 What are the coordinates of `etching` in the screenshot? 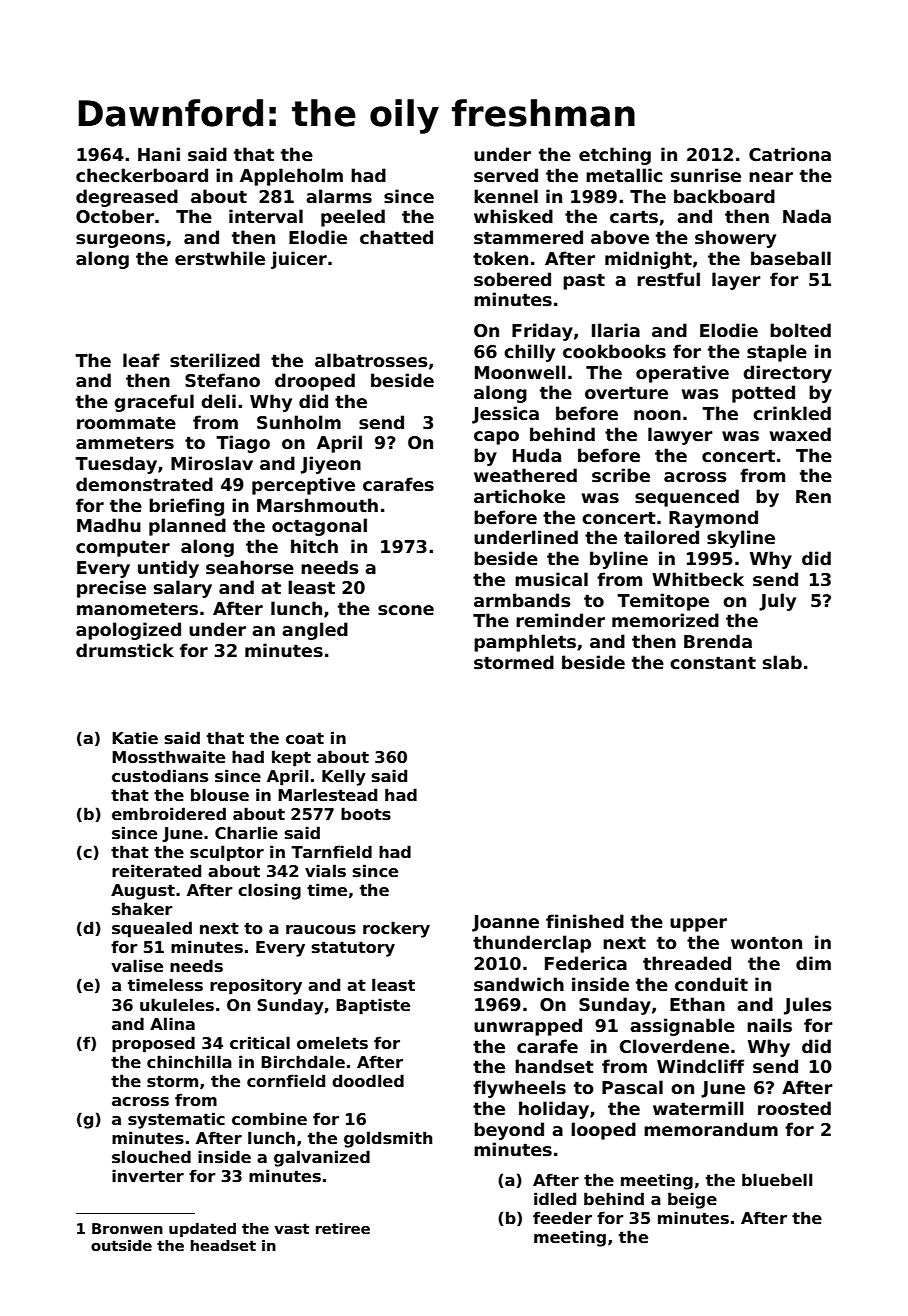 It's located at (615, 156).
